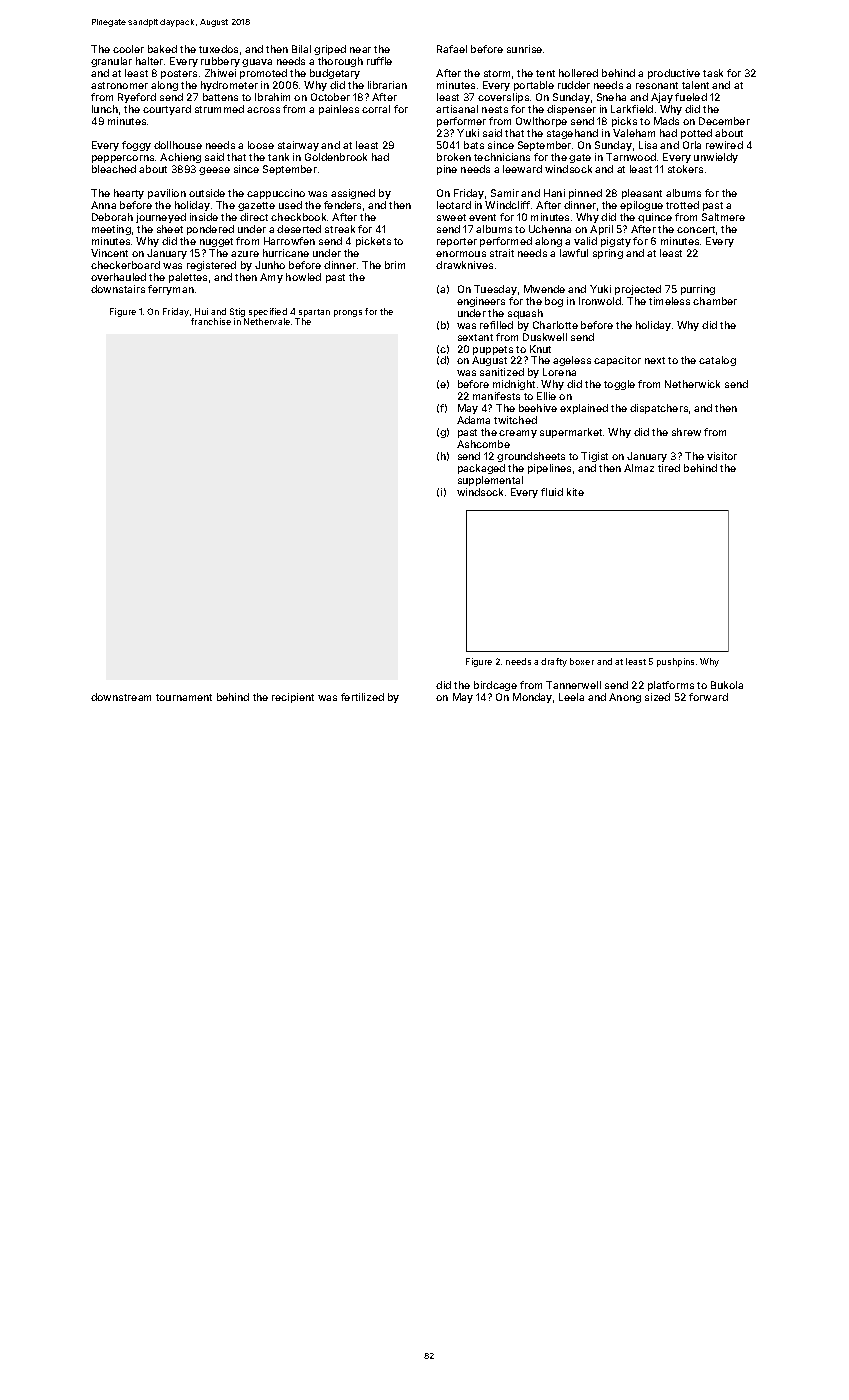 This image has width=849, height=1400. I want to click on birdcage, so click(495, 686).
